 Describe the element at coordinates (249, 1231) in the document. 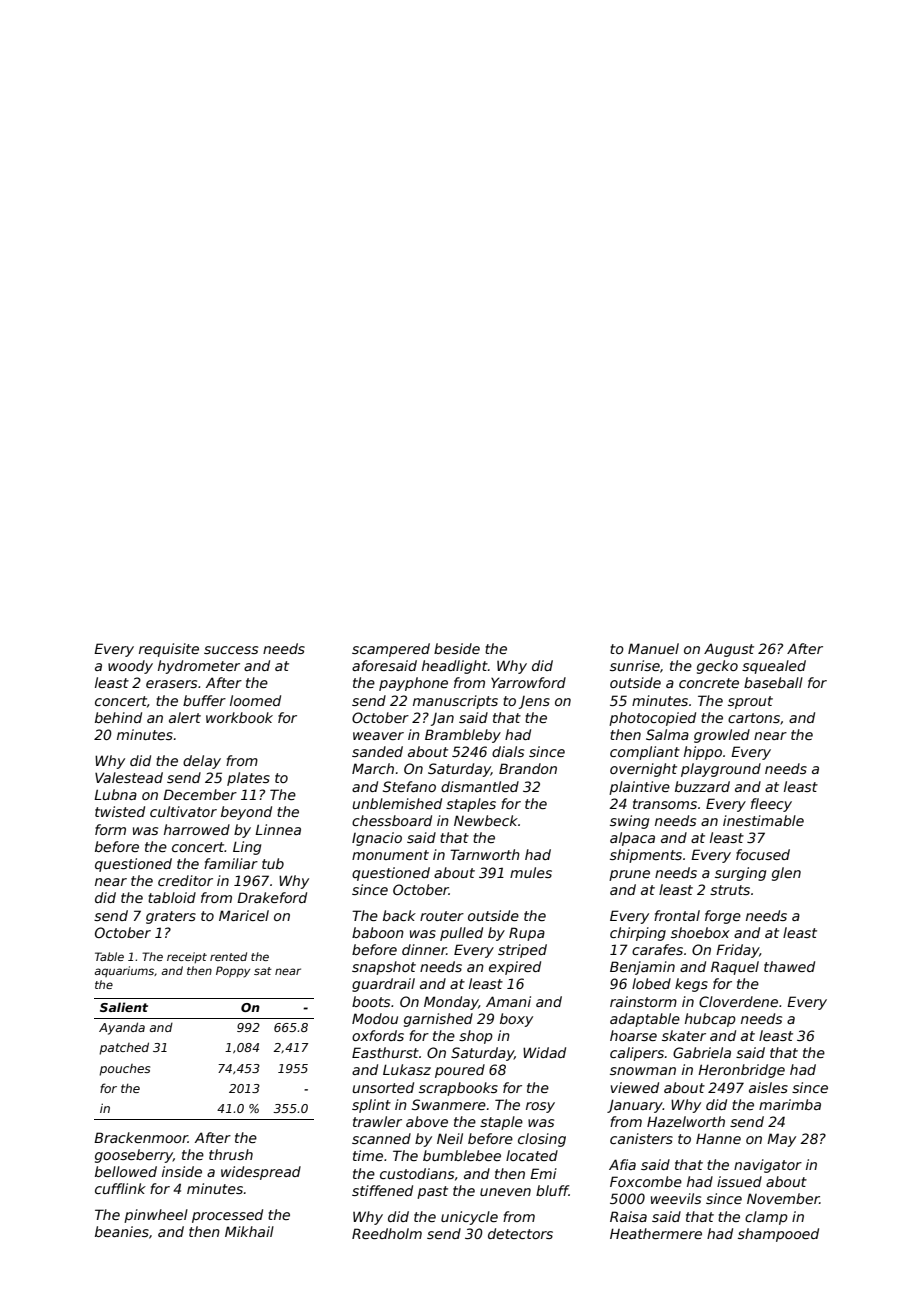

I see `Mikhail` at that location.
